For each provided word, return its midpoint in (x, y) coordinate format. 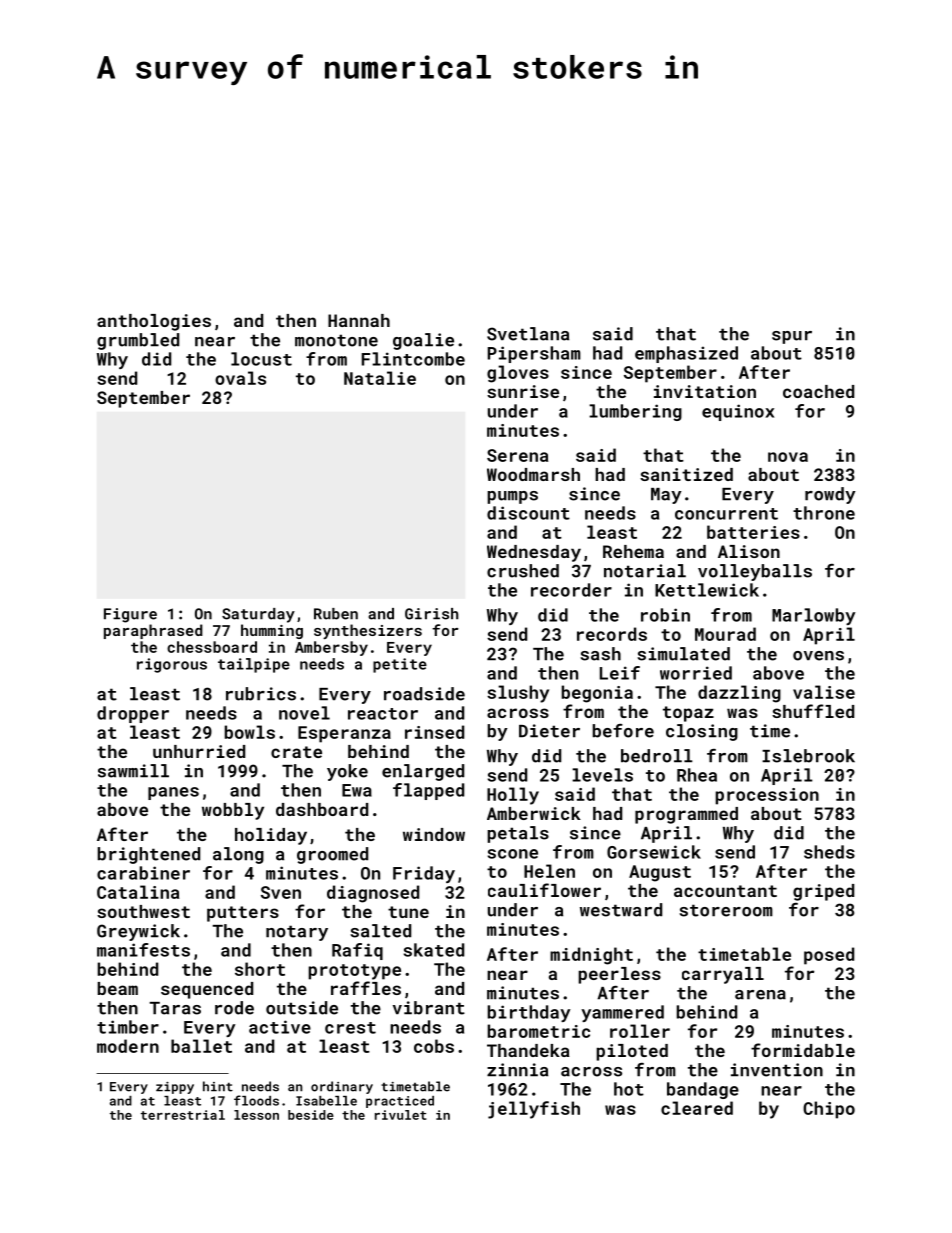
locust (261, 359)
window (434, 834)
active (280, 1027)
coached (818, 391)
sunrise (523, 391)
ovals (240, 378)
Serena (517, 455)
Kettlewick (707, 590)
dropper (133, 714)
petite (400, 665)
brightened (149, 855)
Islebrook (808, 756)
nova (788, 457)
